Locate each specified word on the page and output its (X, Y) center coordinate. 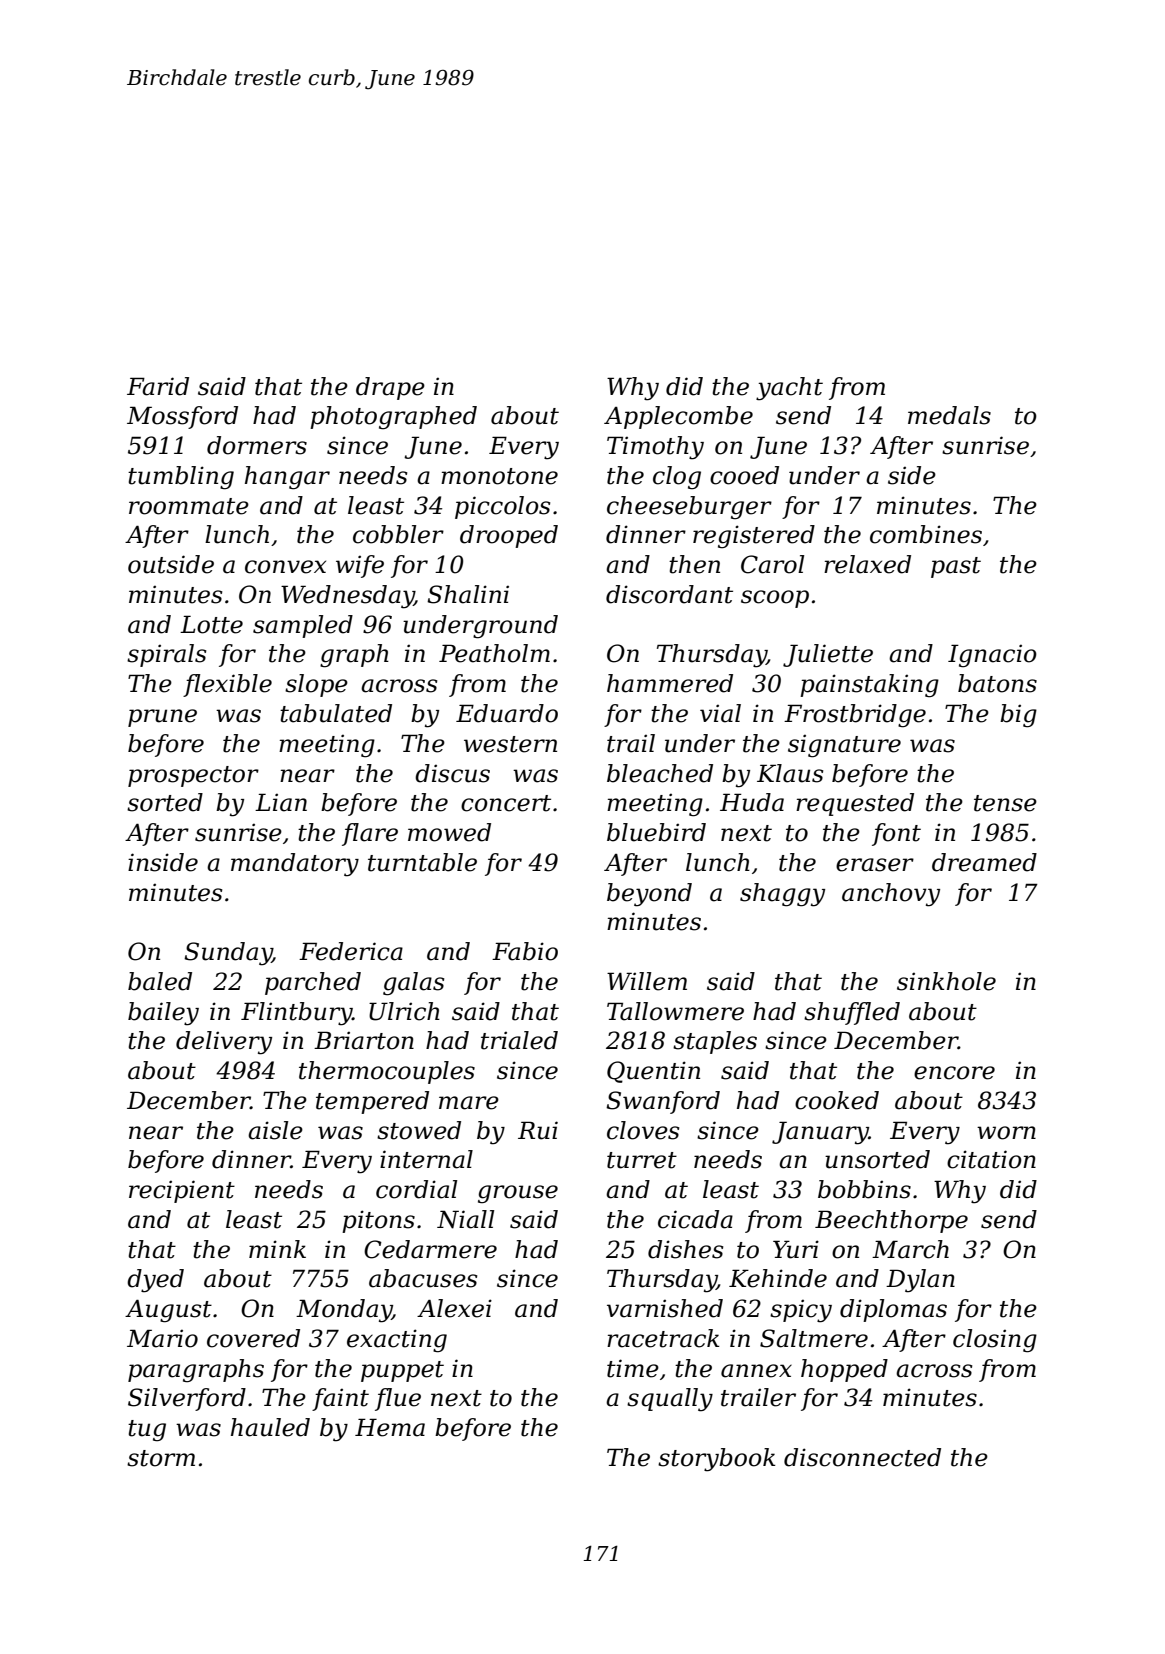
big (1018, 716)
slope (316, 685)
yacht (789, 389)
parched (313, 983)
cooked (837, 1100)
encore (954, 1073)
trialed (519, 1040)
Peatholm (494, 653)
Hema (390, 1427)
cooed (744, 475)
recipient (182, 1191)
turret (642, 1160)
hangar (287, 478)
